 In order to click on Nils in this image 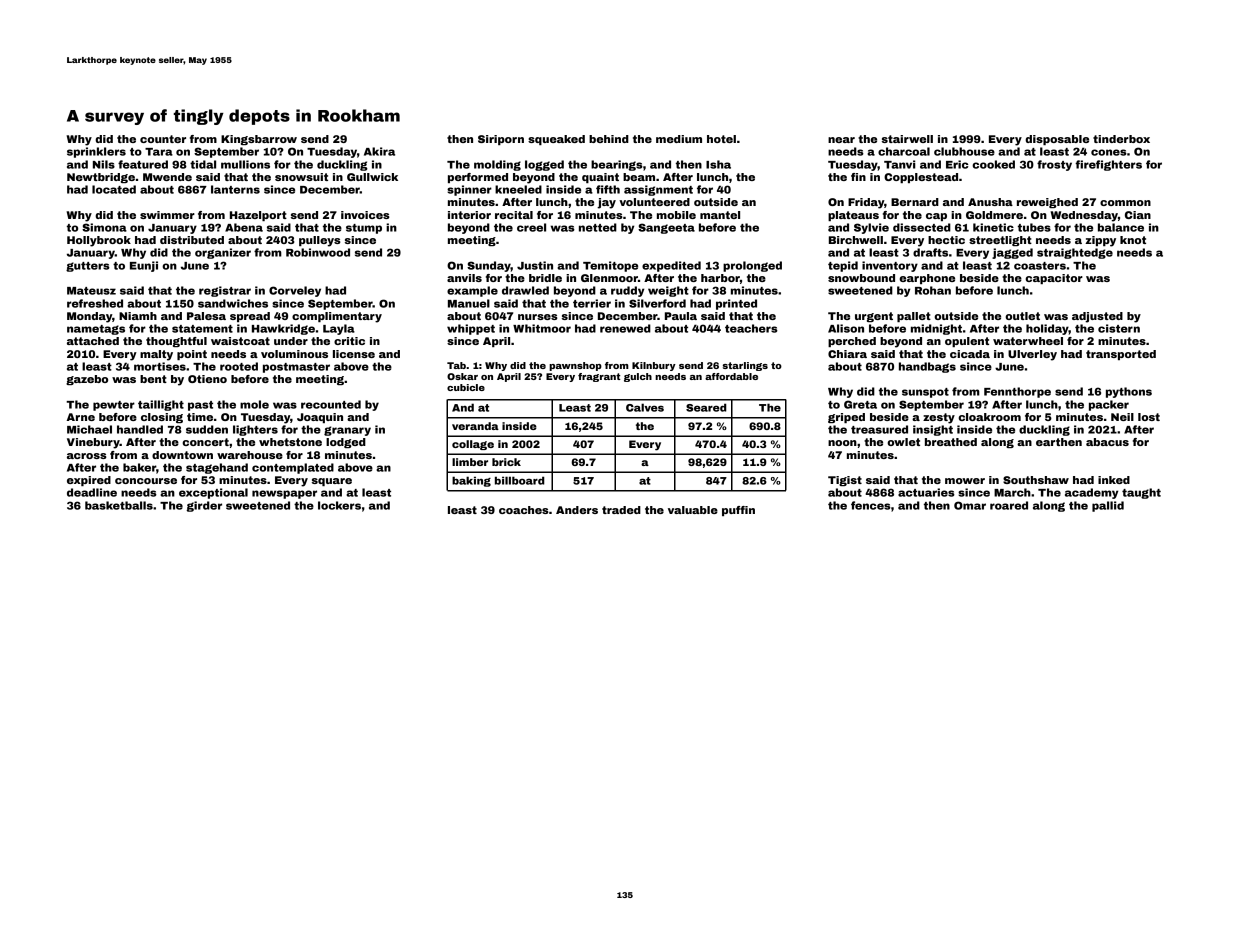, I will do `click(104, 164)`.
